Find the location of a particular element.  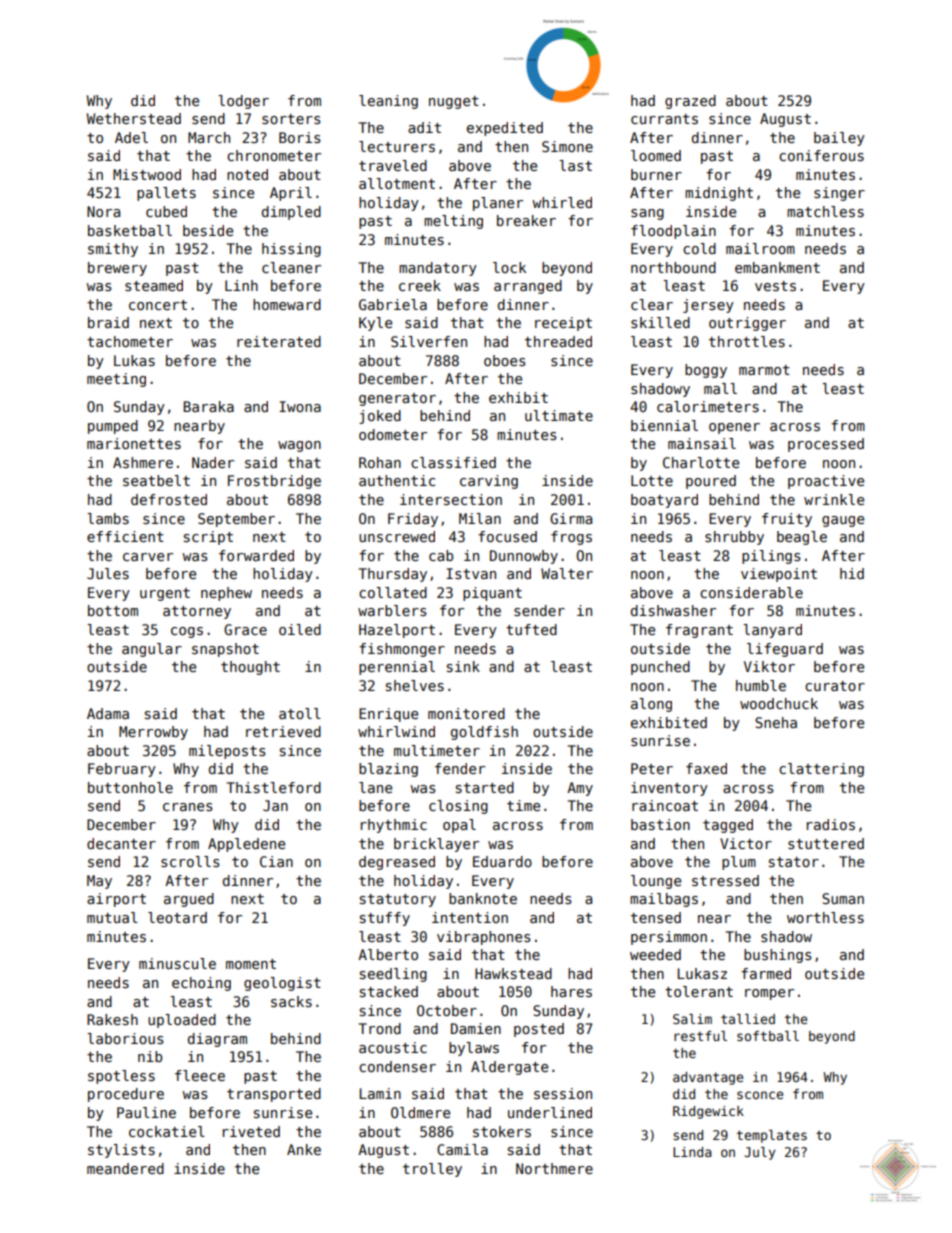

Grace is located at coordinates (245, 629).
